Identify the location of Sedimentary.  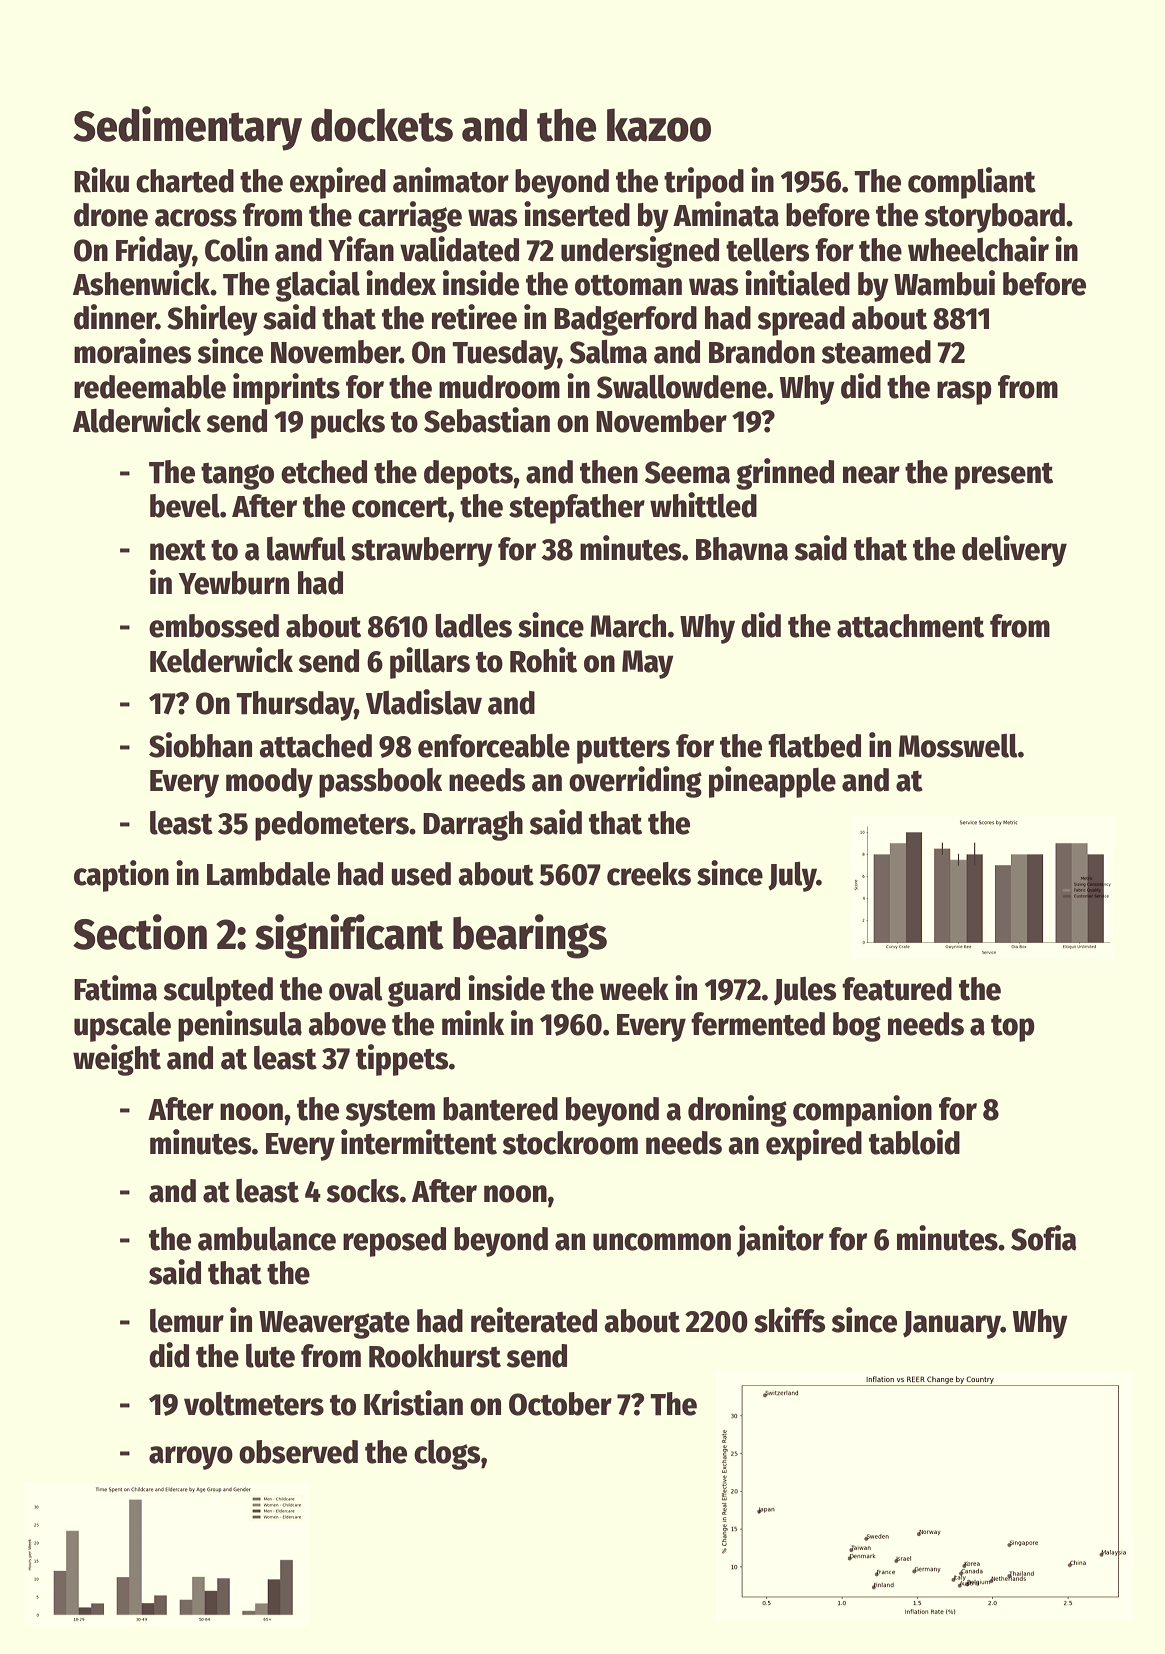
(187, 128).
